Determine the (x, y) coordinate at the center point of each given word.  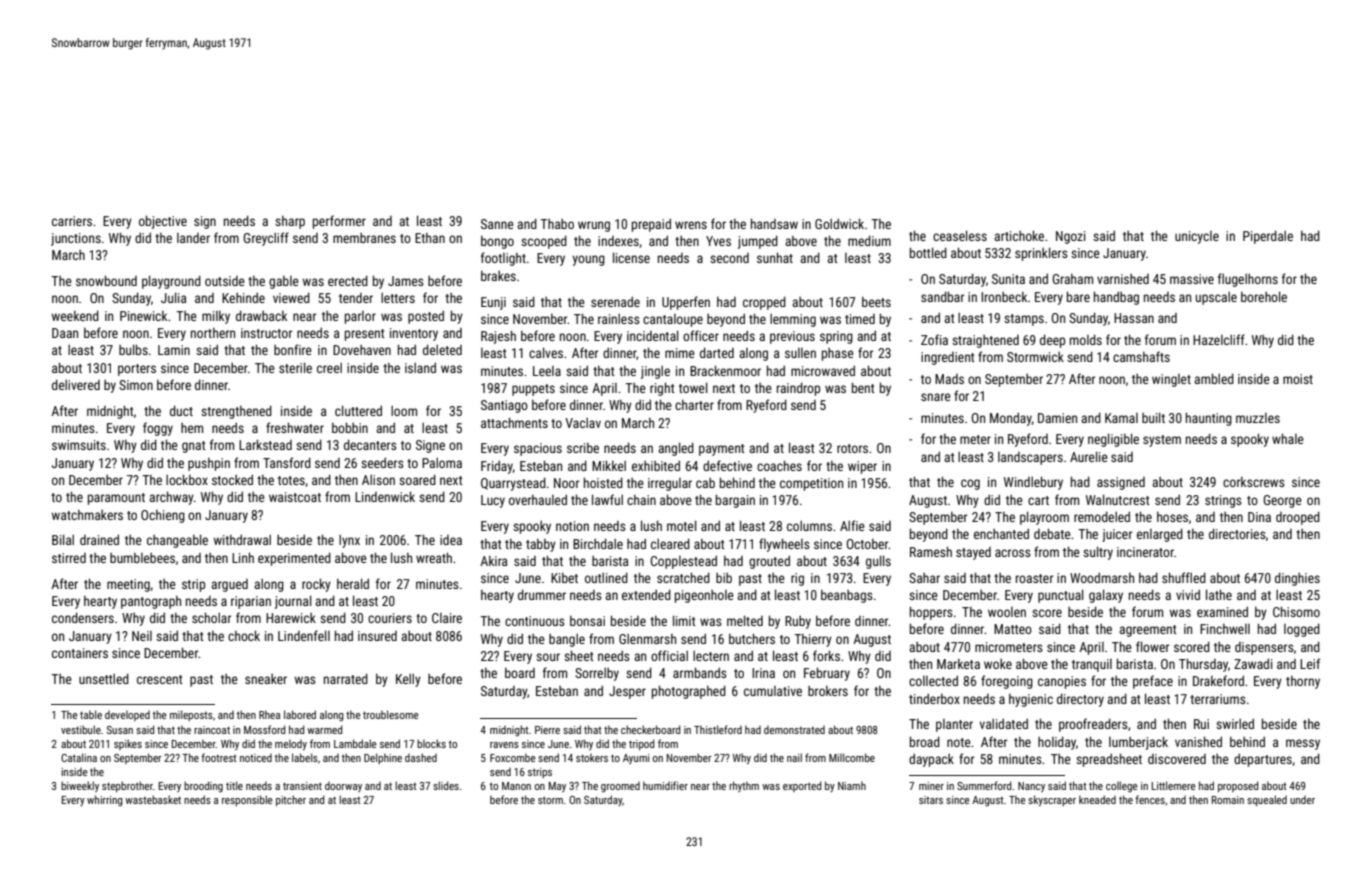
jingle (655, 372)
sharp (290, 222)
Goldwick (839, 223)
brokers (828, 691)
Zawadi (1253, 663)
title (234, 785)
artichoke (1019, 235)
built (1153, 417)
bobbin (350, 427)
